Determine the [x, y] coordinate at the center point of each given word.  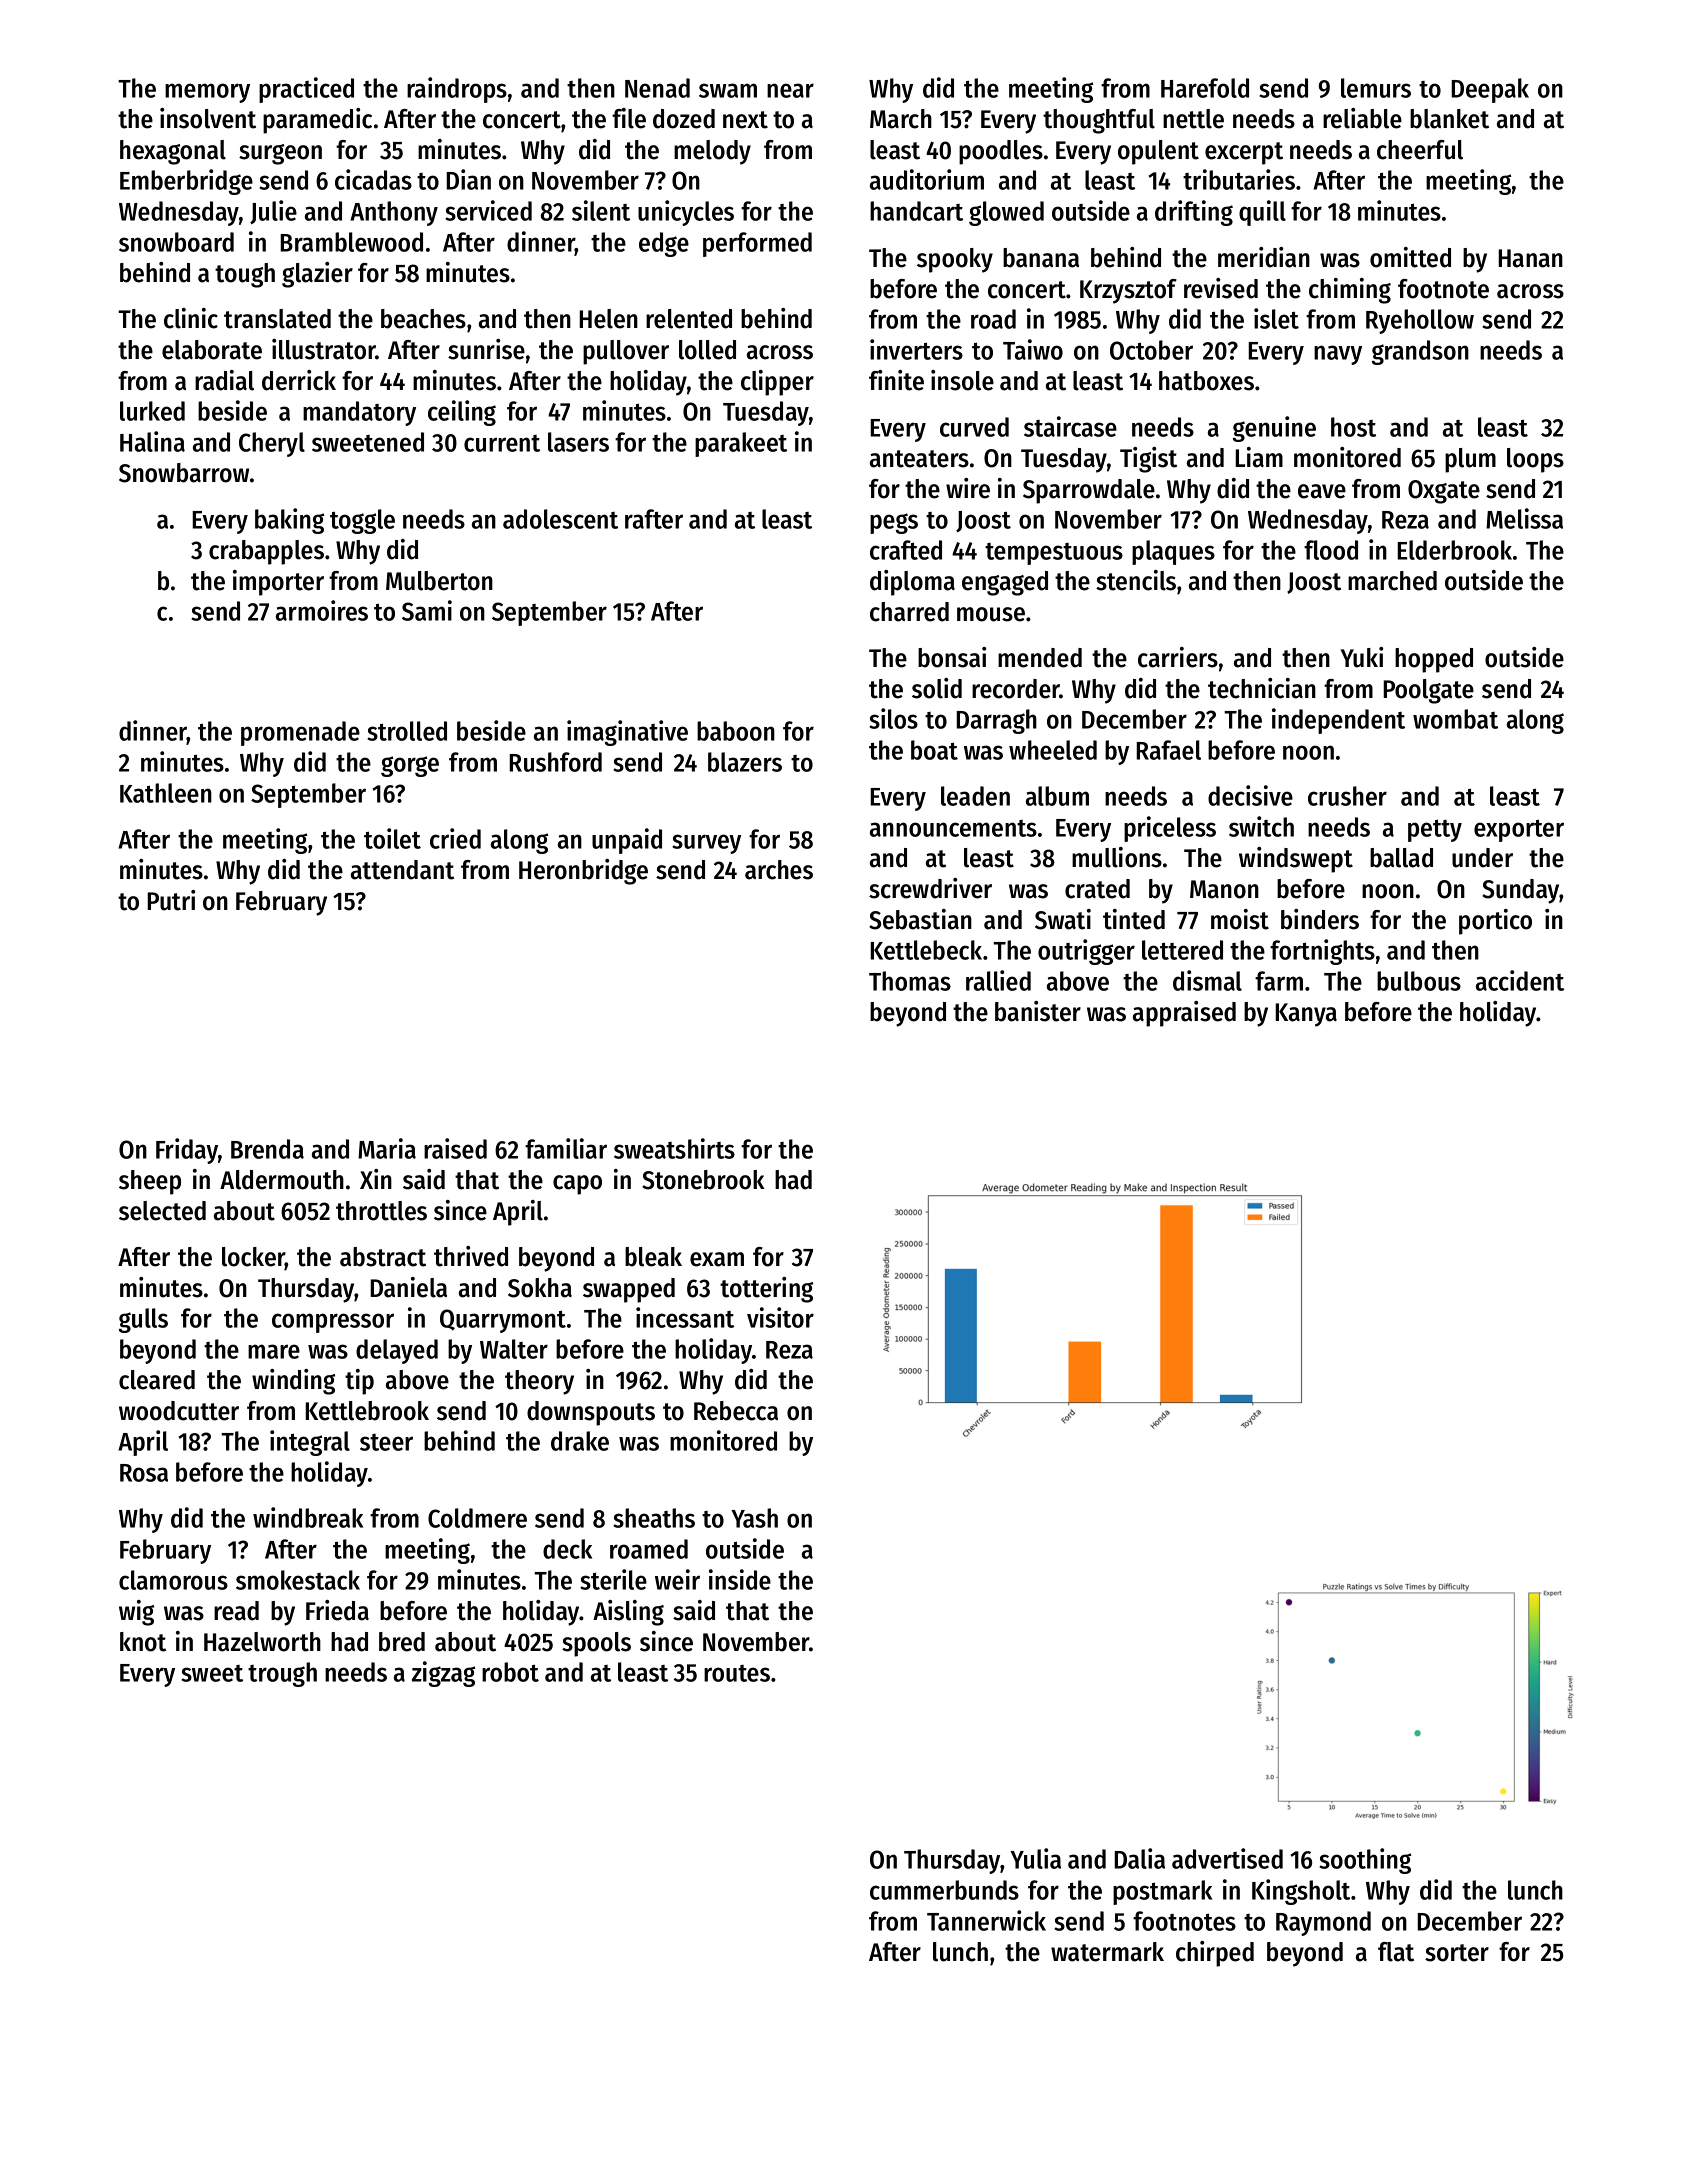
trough [282, 1674]
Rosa [144, 1473]
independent [1338, 721]
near [790, 90]
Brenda [267, 1149]
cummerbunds [944, 1890]
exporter [1519, 831]
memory [207, 93]
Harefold [1205, 88]
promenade [300, 733]
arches [779, 870]
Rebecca [736, 1411]
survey [706, 844]
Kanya [1306, 1015]
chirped [1215, 1954]
